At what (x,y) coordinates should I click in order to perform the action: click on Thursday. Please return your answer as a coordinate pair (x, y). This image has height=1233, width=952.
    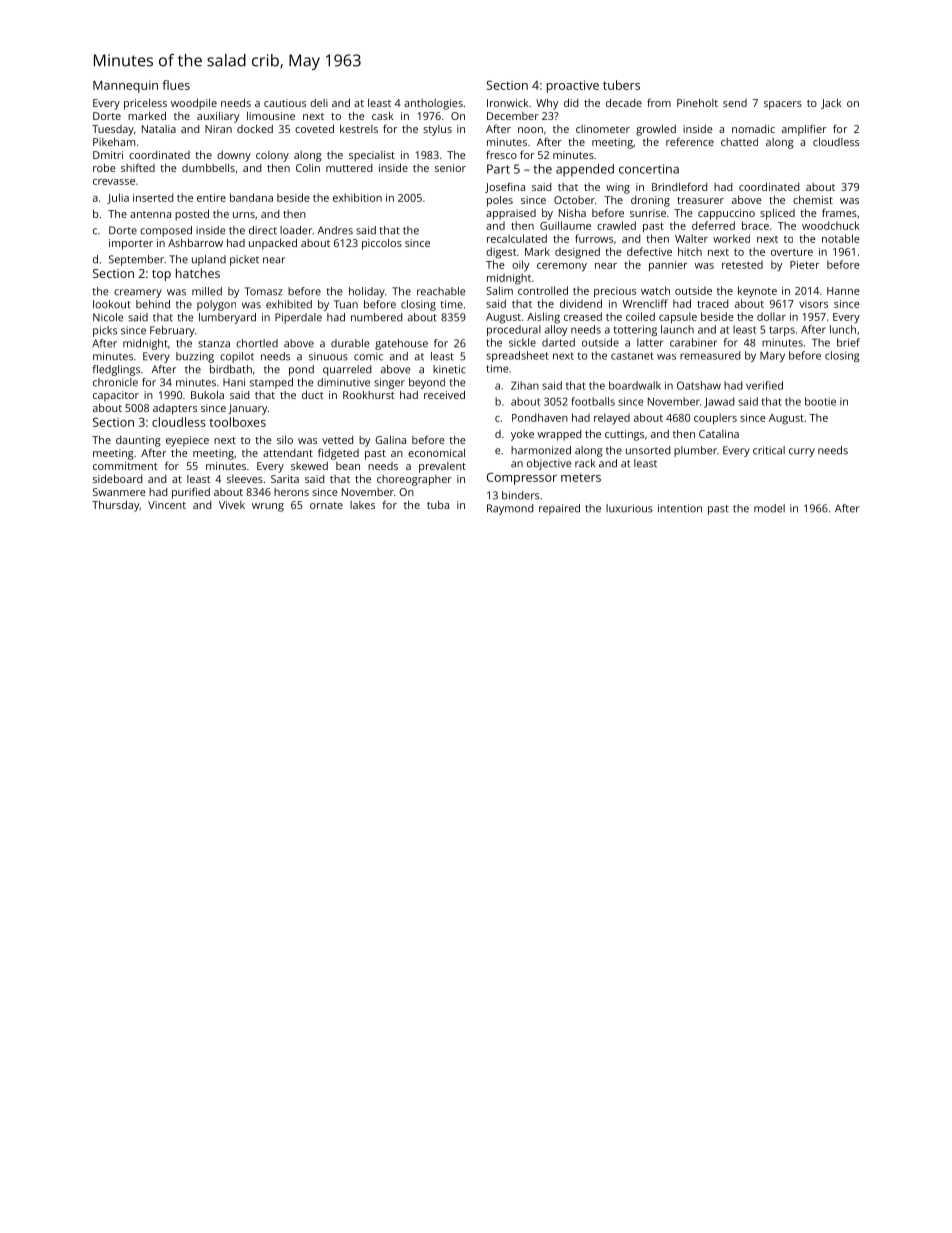
    Looking at the image, I should click on (115, 506).
